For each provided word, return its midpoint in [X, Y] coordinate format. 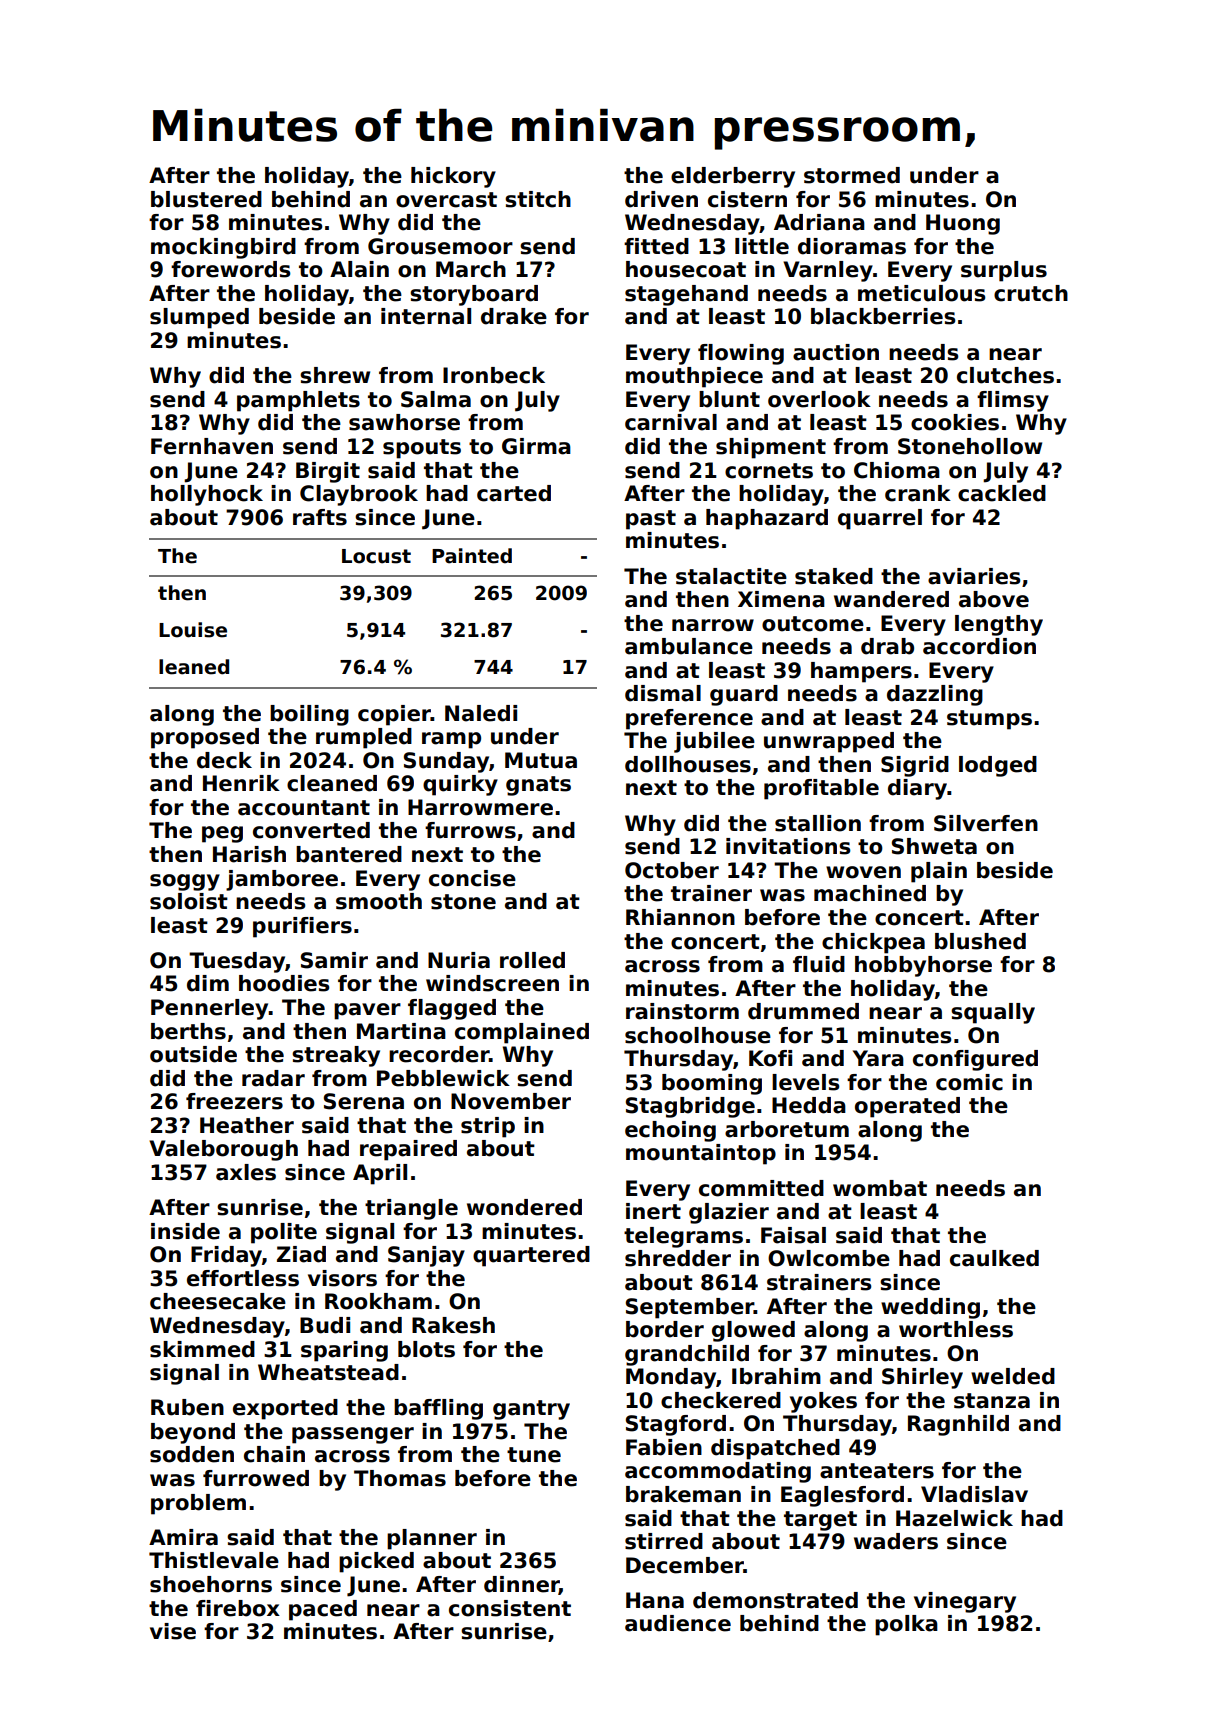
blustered [206, 199]
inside [185, 1231]
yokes [823, 1402]
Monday [671, 1378]
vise [173, 1631]
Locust [376, 556]
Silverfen [986, 823]
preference [689, 719]
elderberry [733, 177]
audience [678, 1623]
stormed [852, 175]
